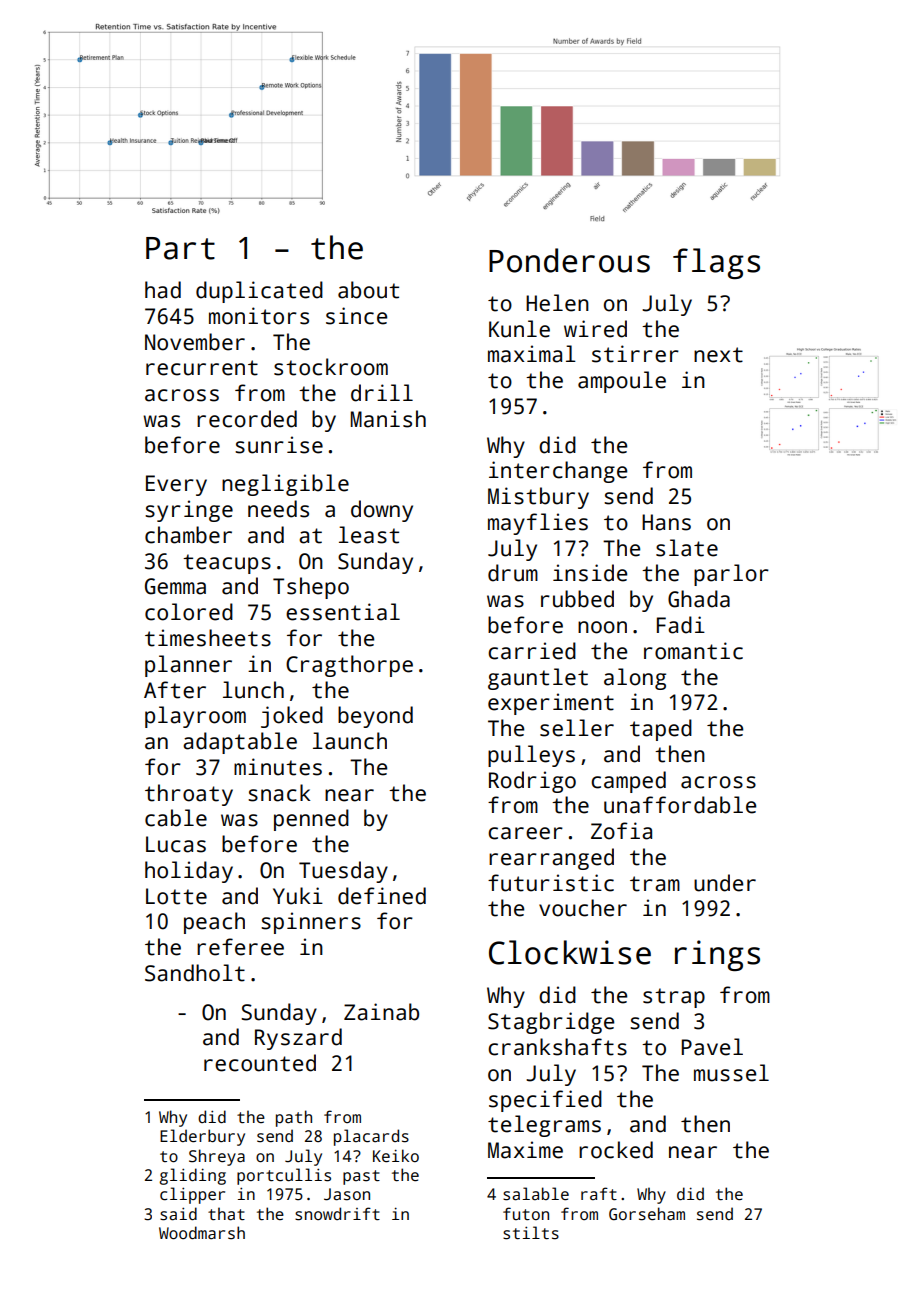  What do you see at coordinates (731, 575) in the screenshot?
I see `parlor` at bounding box center [731, 575].
